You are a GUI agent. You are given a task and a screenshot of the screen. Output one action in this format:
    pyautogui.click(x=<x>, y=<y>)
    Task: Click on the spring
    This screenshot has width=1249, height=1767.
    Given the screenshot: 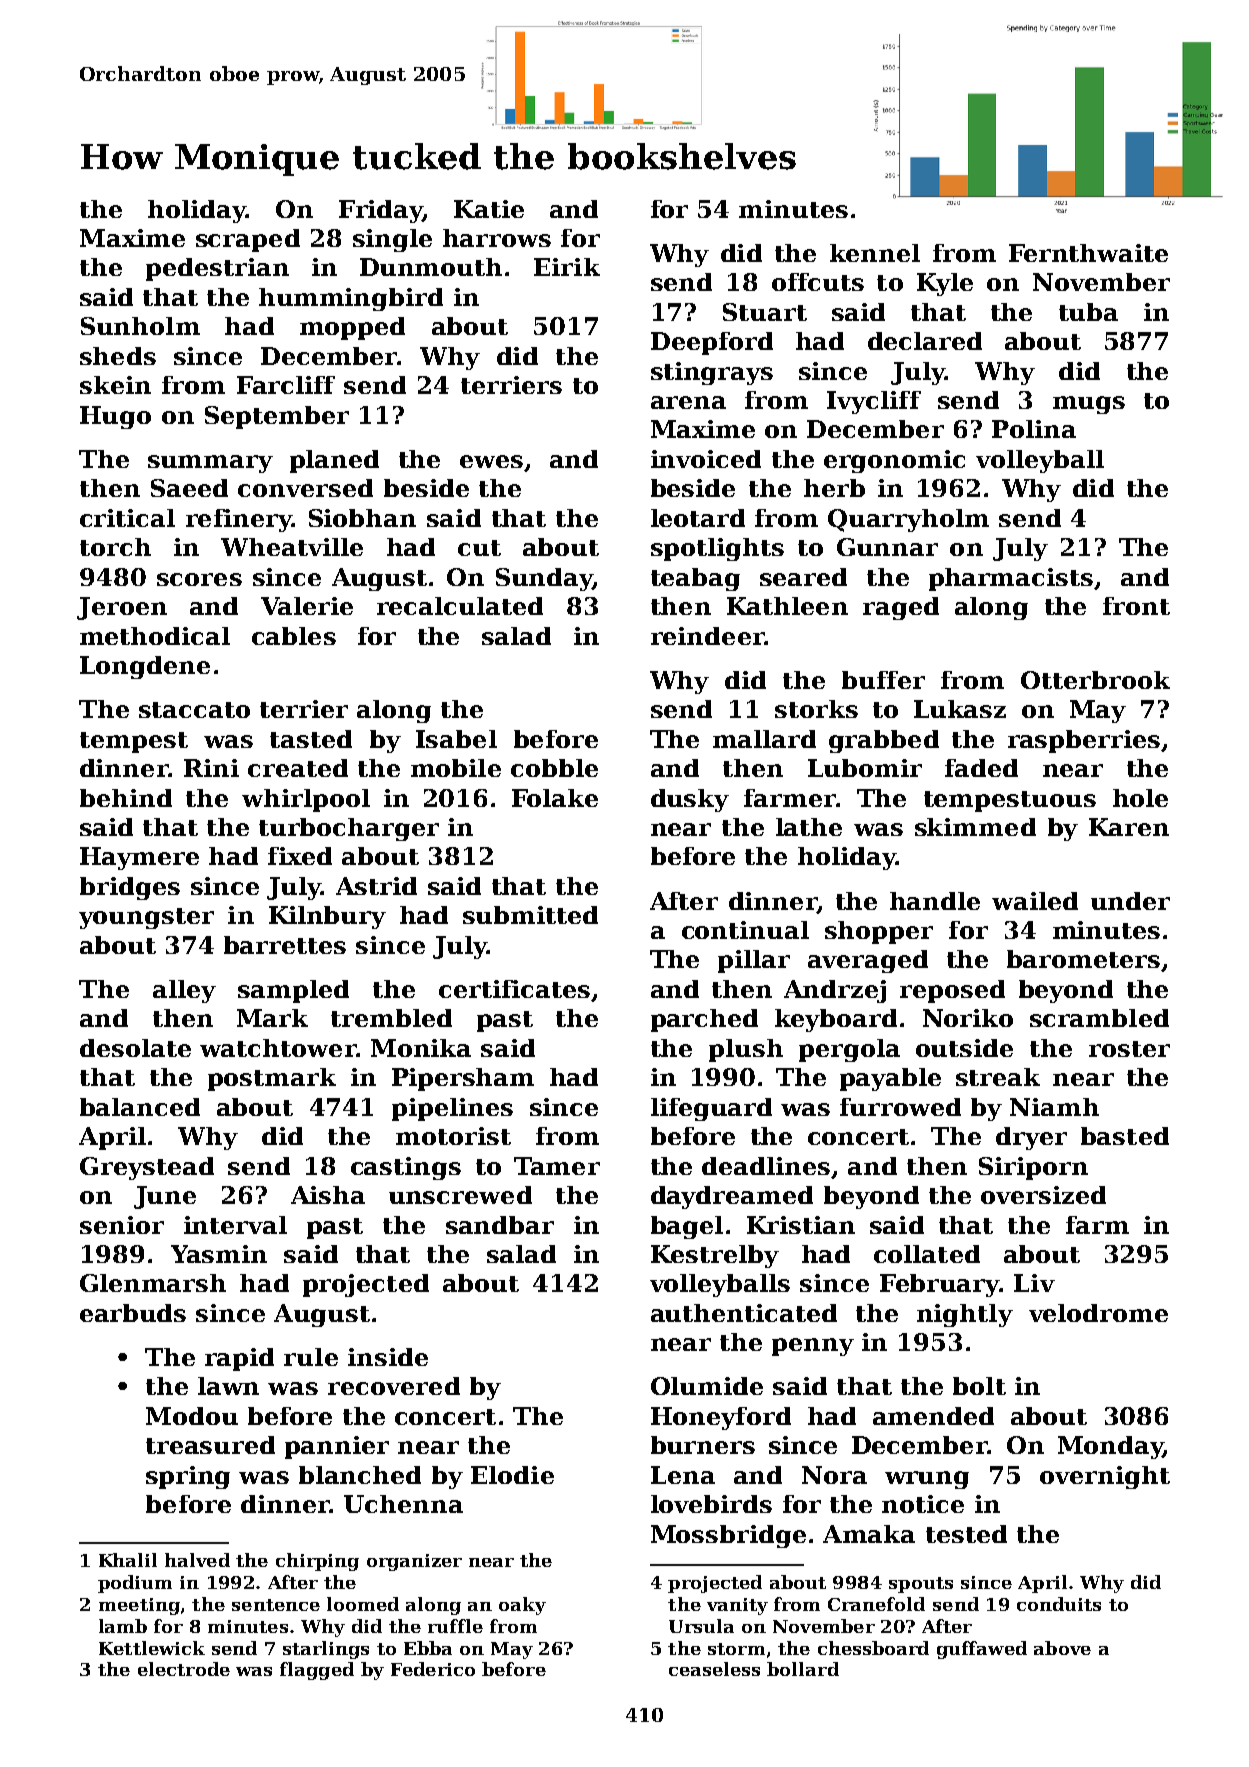 What is the action you would take?
    pyautogui.click(x=188, y=1477)
